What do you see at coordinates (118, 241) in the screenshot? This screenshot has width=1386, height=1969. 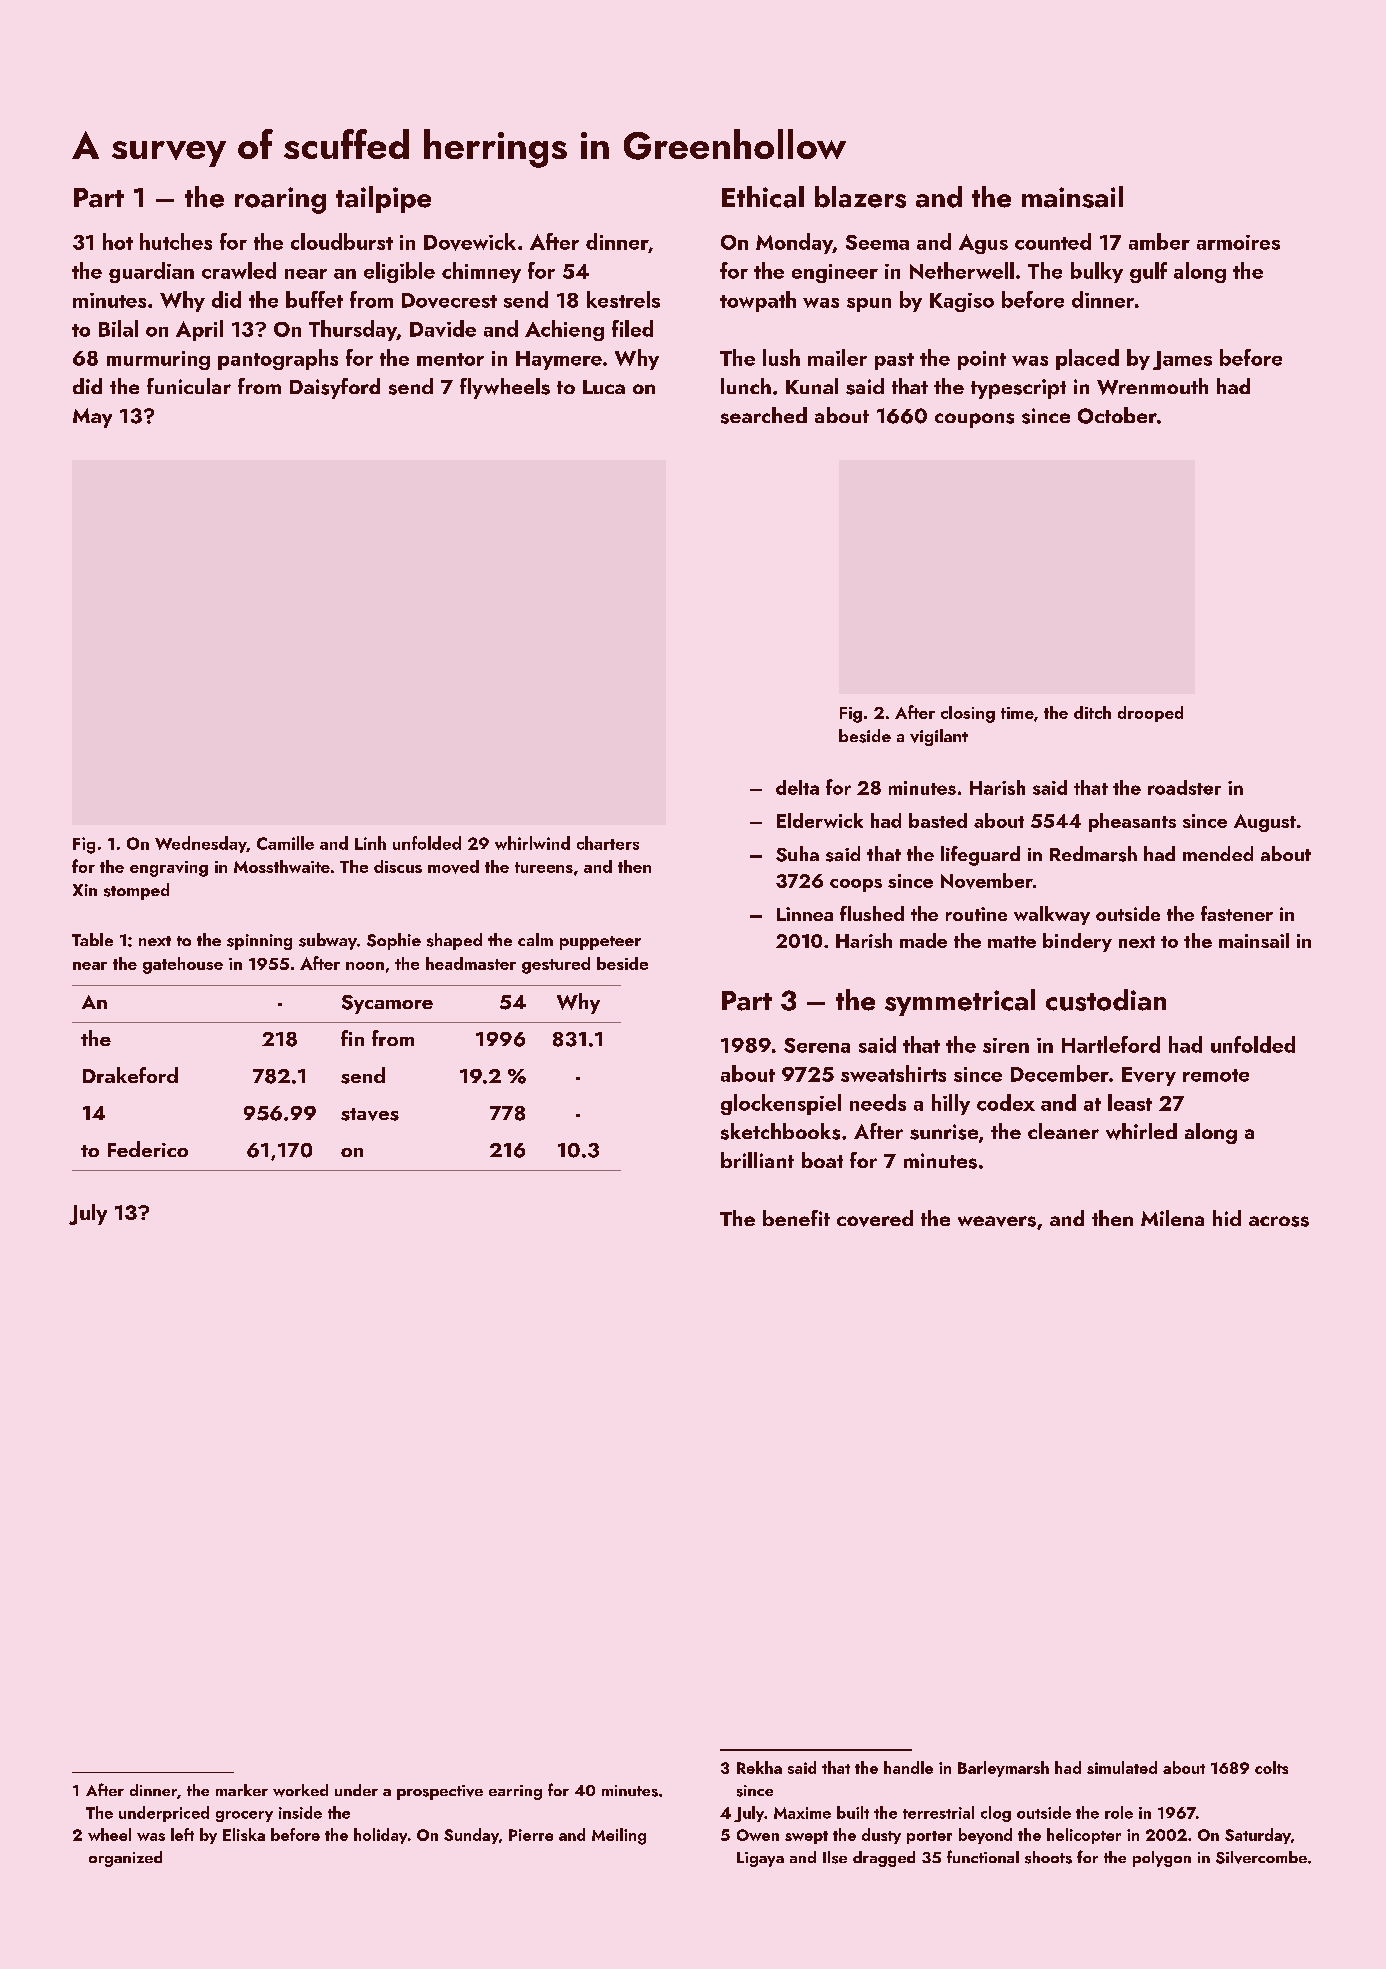 I see `hot` at bounding box center [118, 241].
